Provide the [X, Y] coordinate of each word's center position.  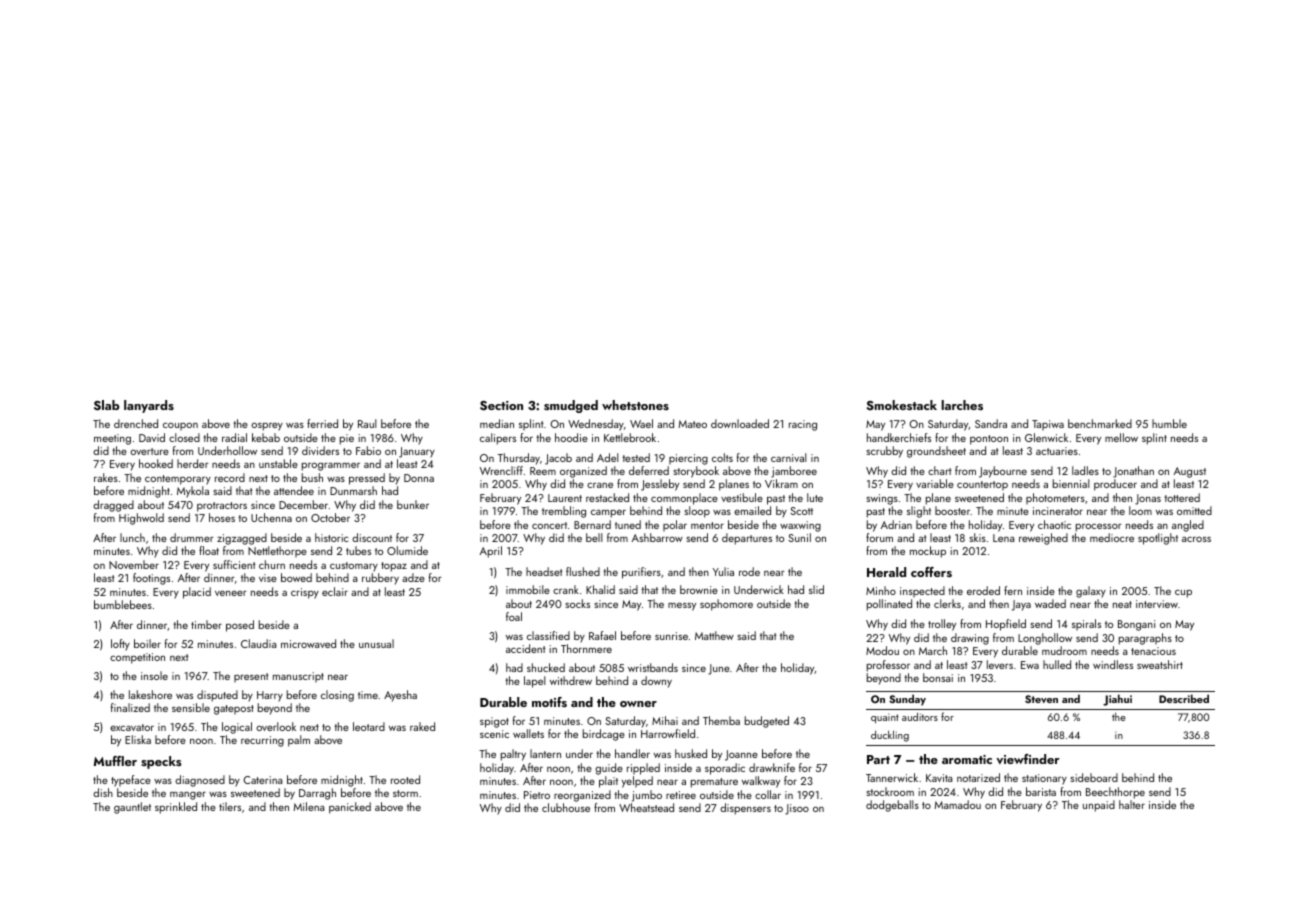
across [1196, 539]
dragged [113, 506]
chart [940, 470]
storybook [696, 472]
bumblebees [123, 604]
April [491, 552]
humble [1169, 423]
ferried [322, 423]
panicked [350, 808]
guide [609, 769]
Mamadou [958, 804]
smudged [571, 406]
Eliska [138, 739]
